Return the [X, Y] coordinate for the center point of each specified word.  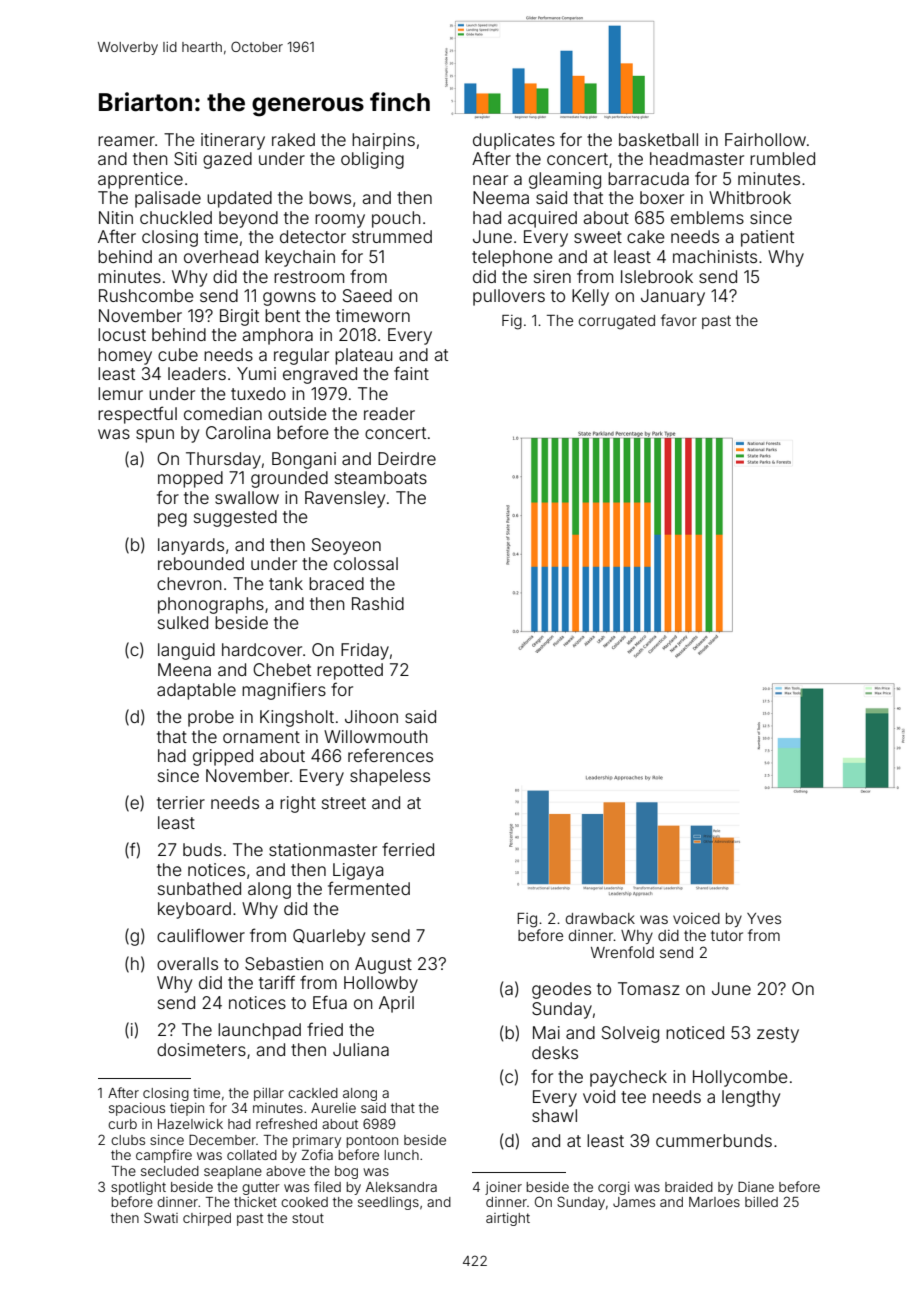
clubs [128, 1140]
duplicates [514, 141]
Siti [185, 158]
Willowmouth [376, 736]
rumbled [782, 158]
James [634, 1202]
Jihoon [371, 716]
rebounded [201, 563]
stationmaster [323, 849]
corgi [614, 1188]
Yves [764, 918]
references [390, 755]
